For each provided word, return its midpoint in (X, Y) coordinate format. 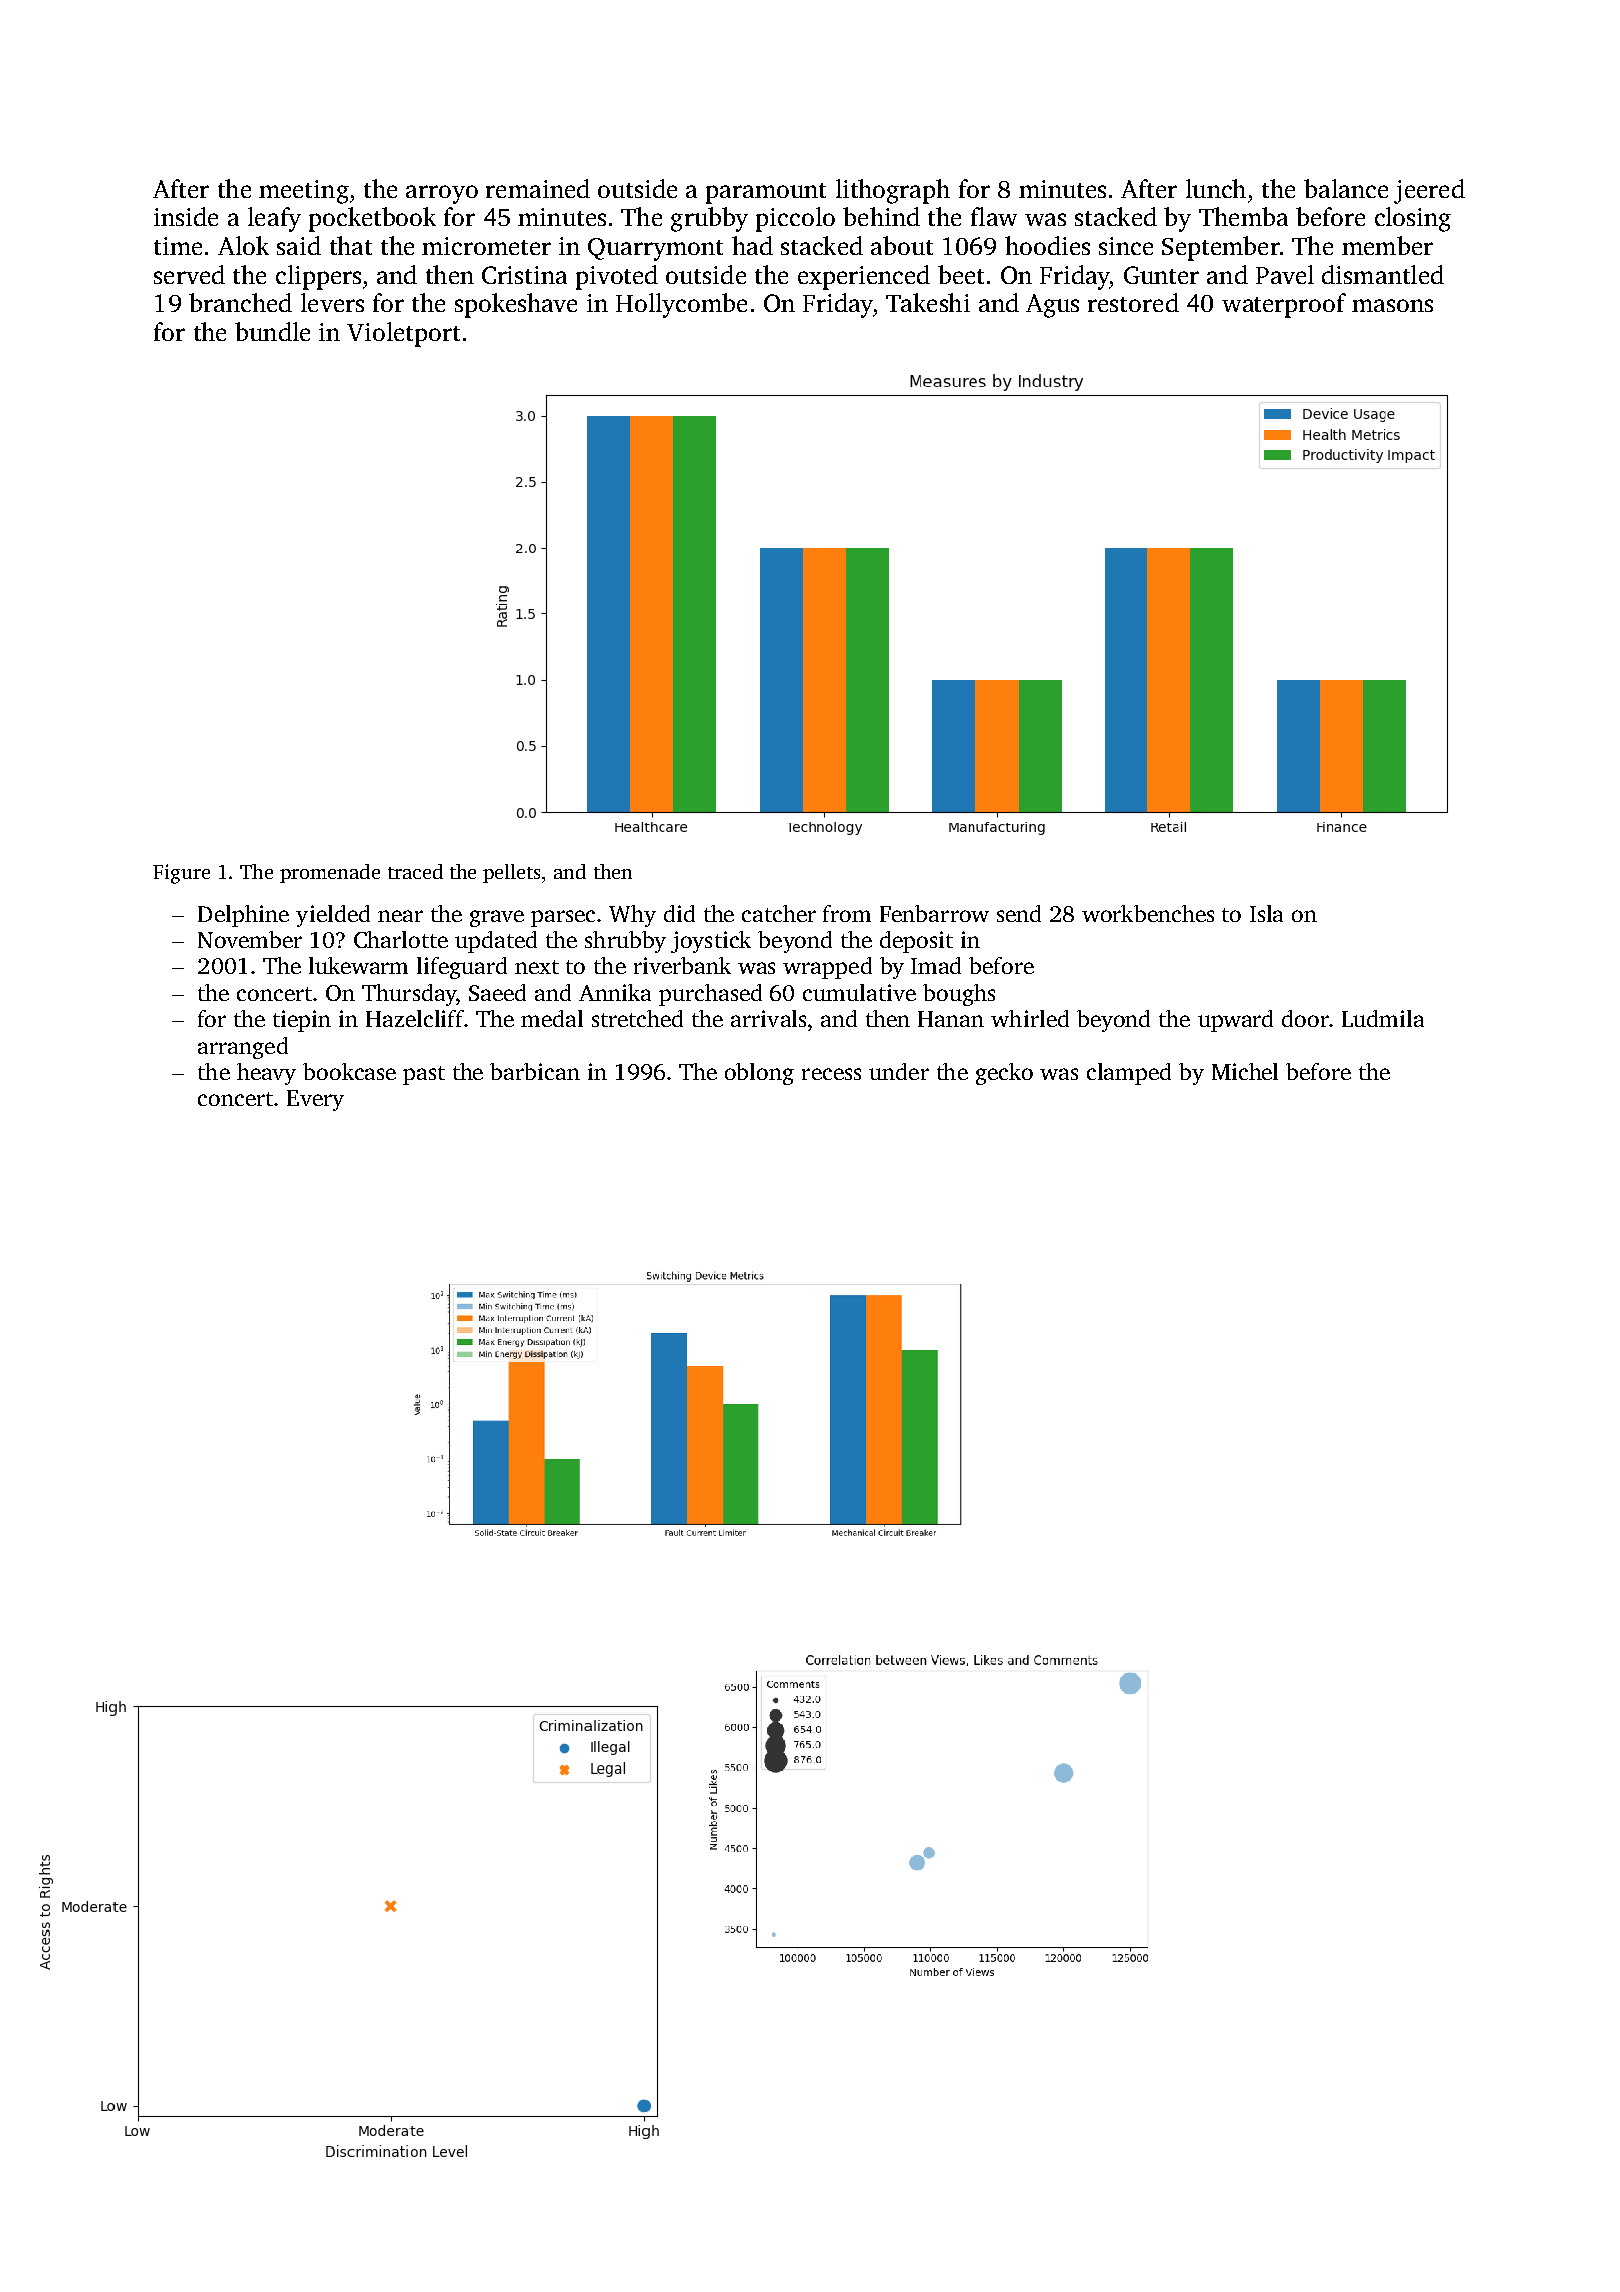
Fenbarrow (934, 913)
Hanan (951, 1019)
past (424, 1075)
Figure (181, 874)
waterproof (1284, 305)
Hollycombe (681, 305)
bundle (272, 331)
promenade (330, 873)
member (1387, 245)
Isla (1266, 913)
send (1019, 913)
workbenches (1148, 913)
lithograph (893, 191)
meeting (304, 192)
